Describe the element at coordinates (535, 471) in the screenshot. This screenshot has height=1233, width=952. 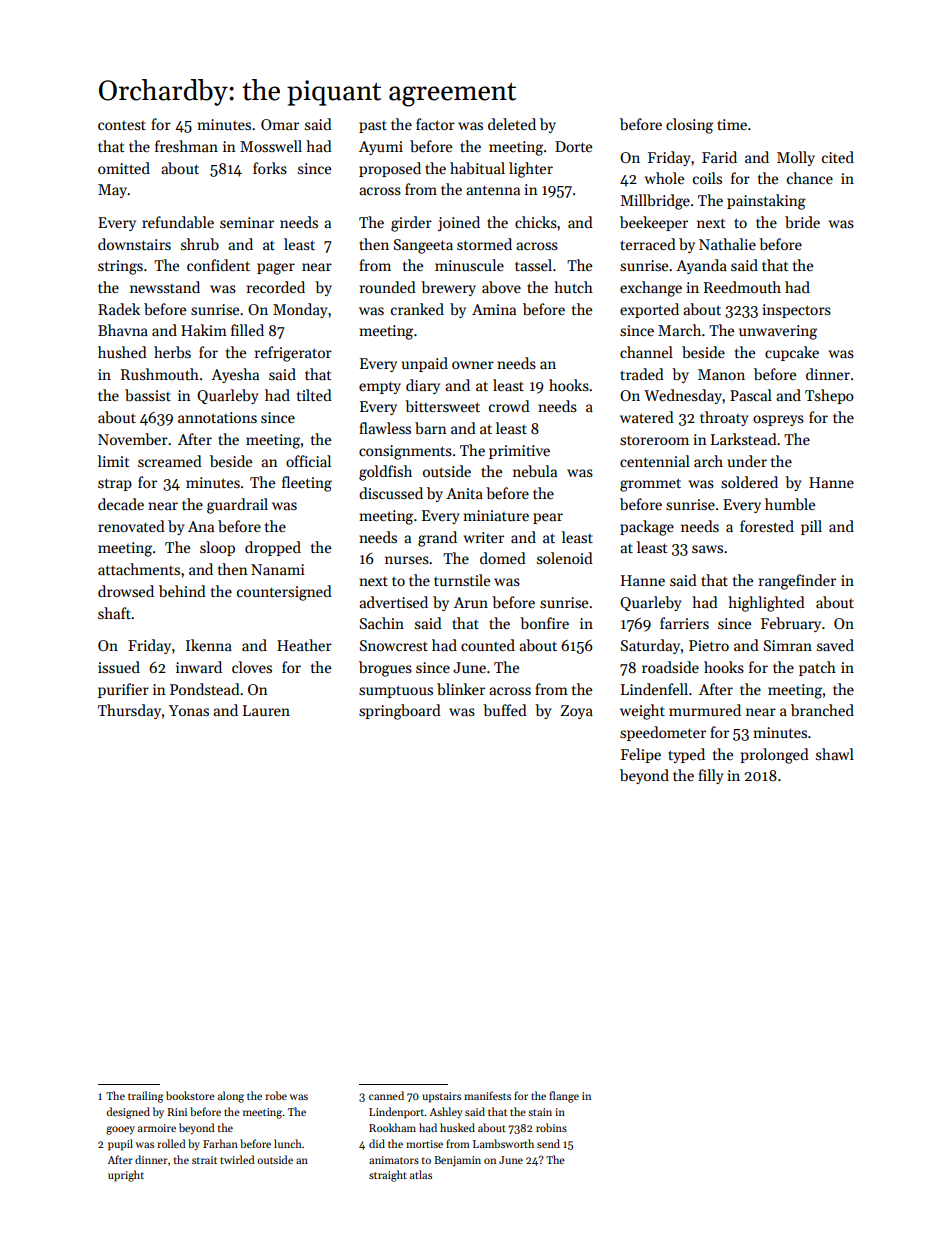
I see `nebula` at that location.
